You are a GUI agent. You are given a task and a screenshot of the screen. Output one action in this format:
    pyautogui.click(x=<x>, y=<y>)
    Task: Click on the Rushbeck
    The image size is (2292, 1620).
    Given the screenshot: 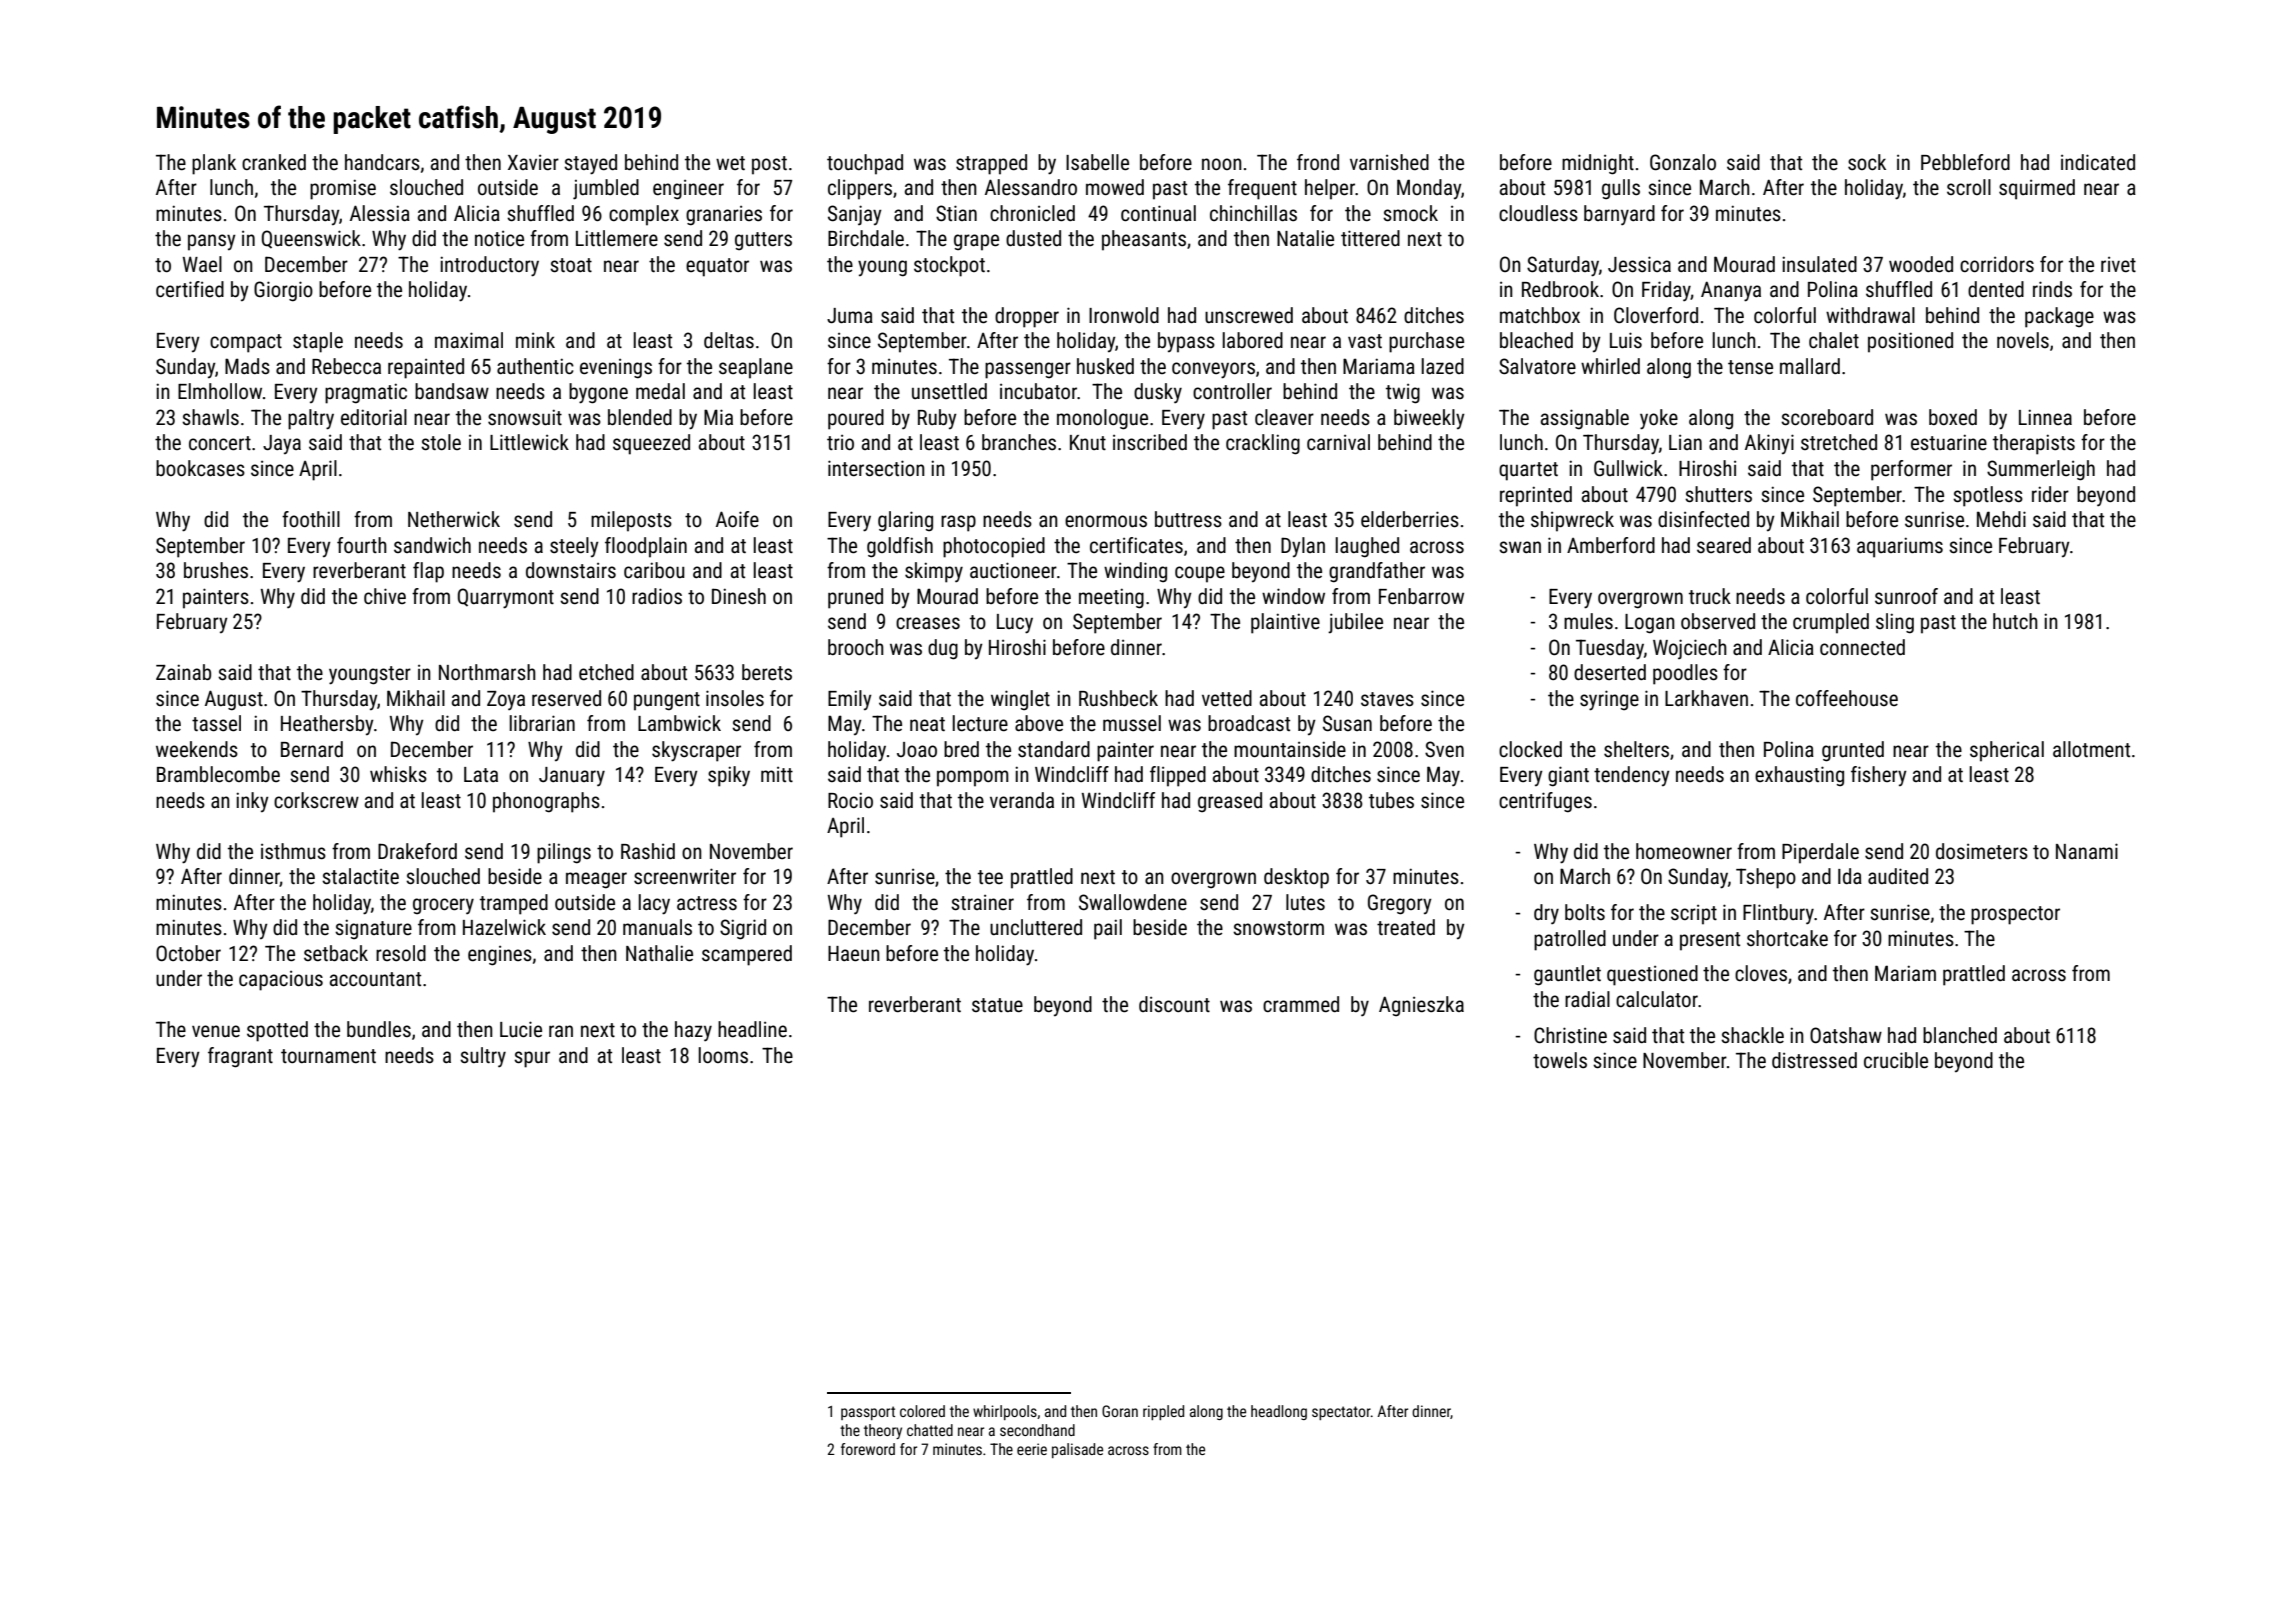 What is the action you would take?
    pyautogui.click(x=1118, y=698)
